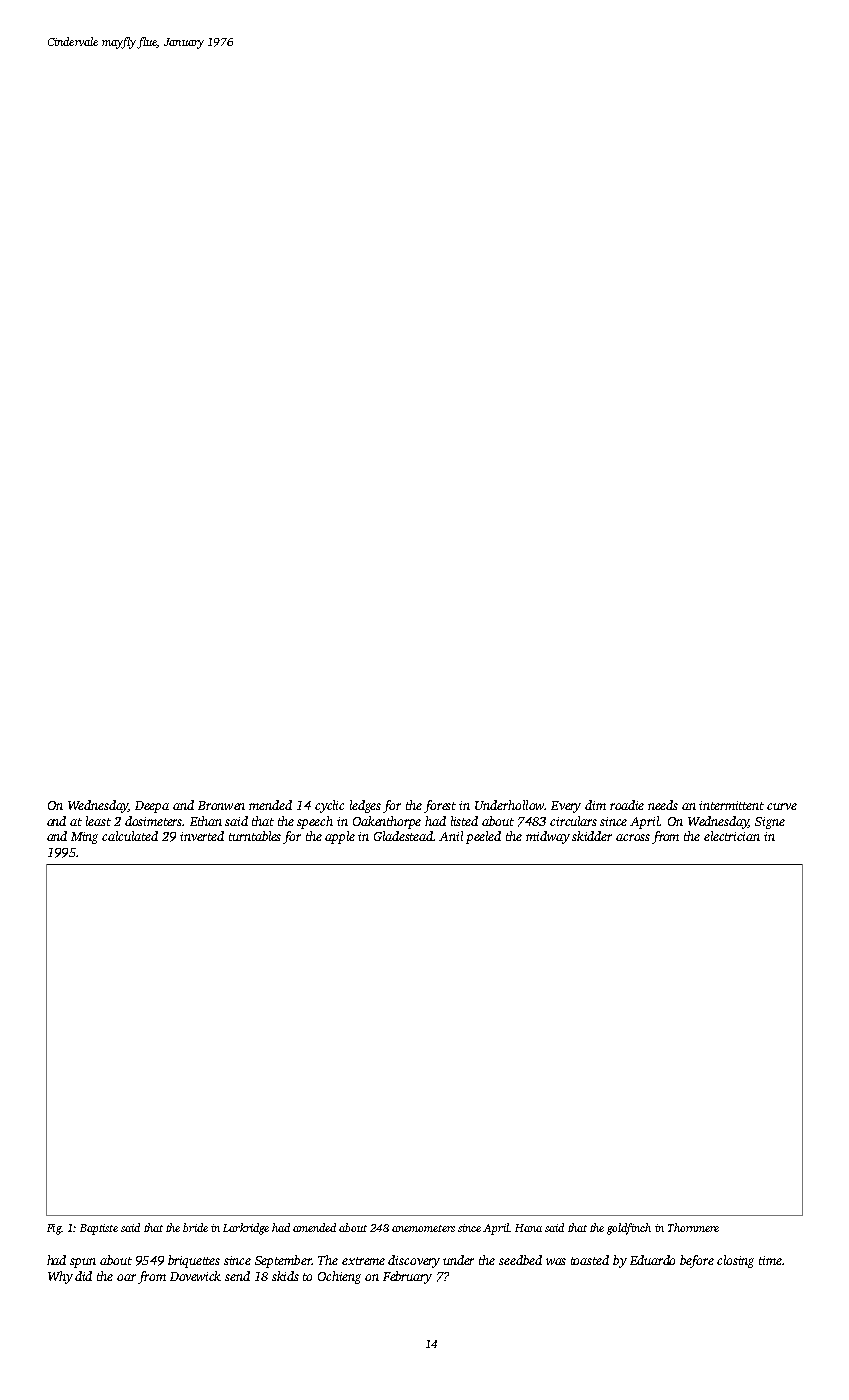 The image size is (849, 1400). What do you see at coordinates (237, 1276) in the screenshot?
I see `send` at bounding box center [237, 1276].
